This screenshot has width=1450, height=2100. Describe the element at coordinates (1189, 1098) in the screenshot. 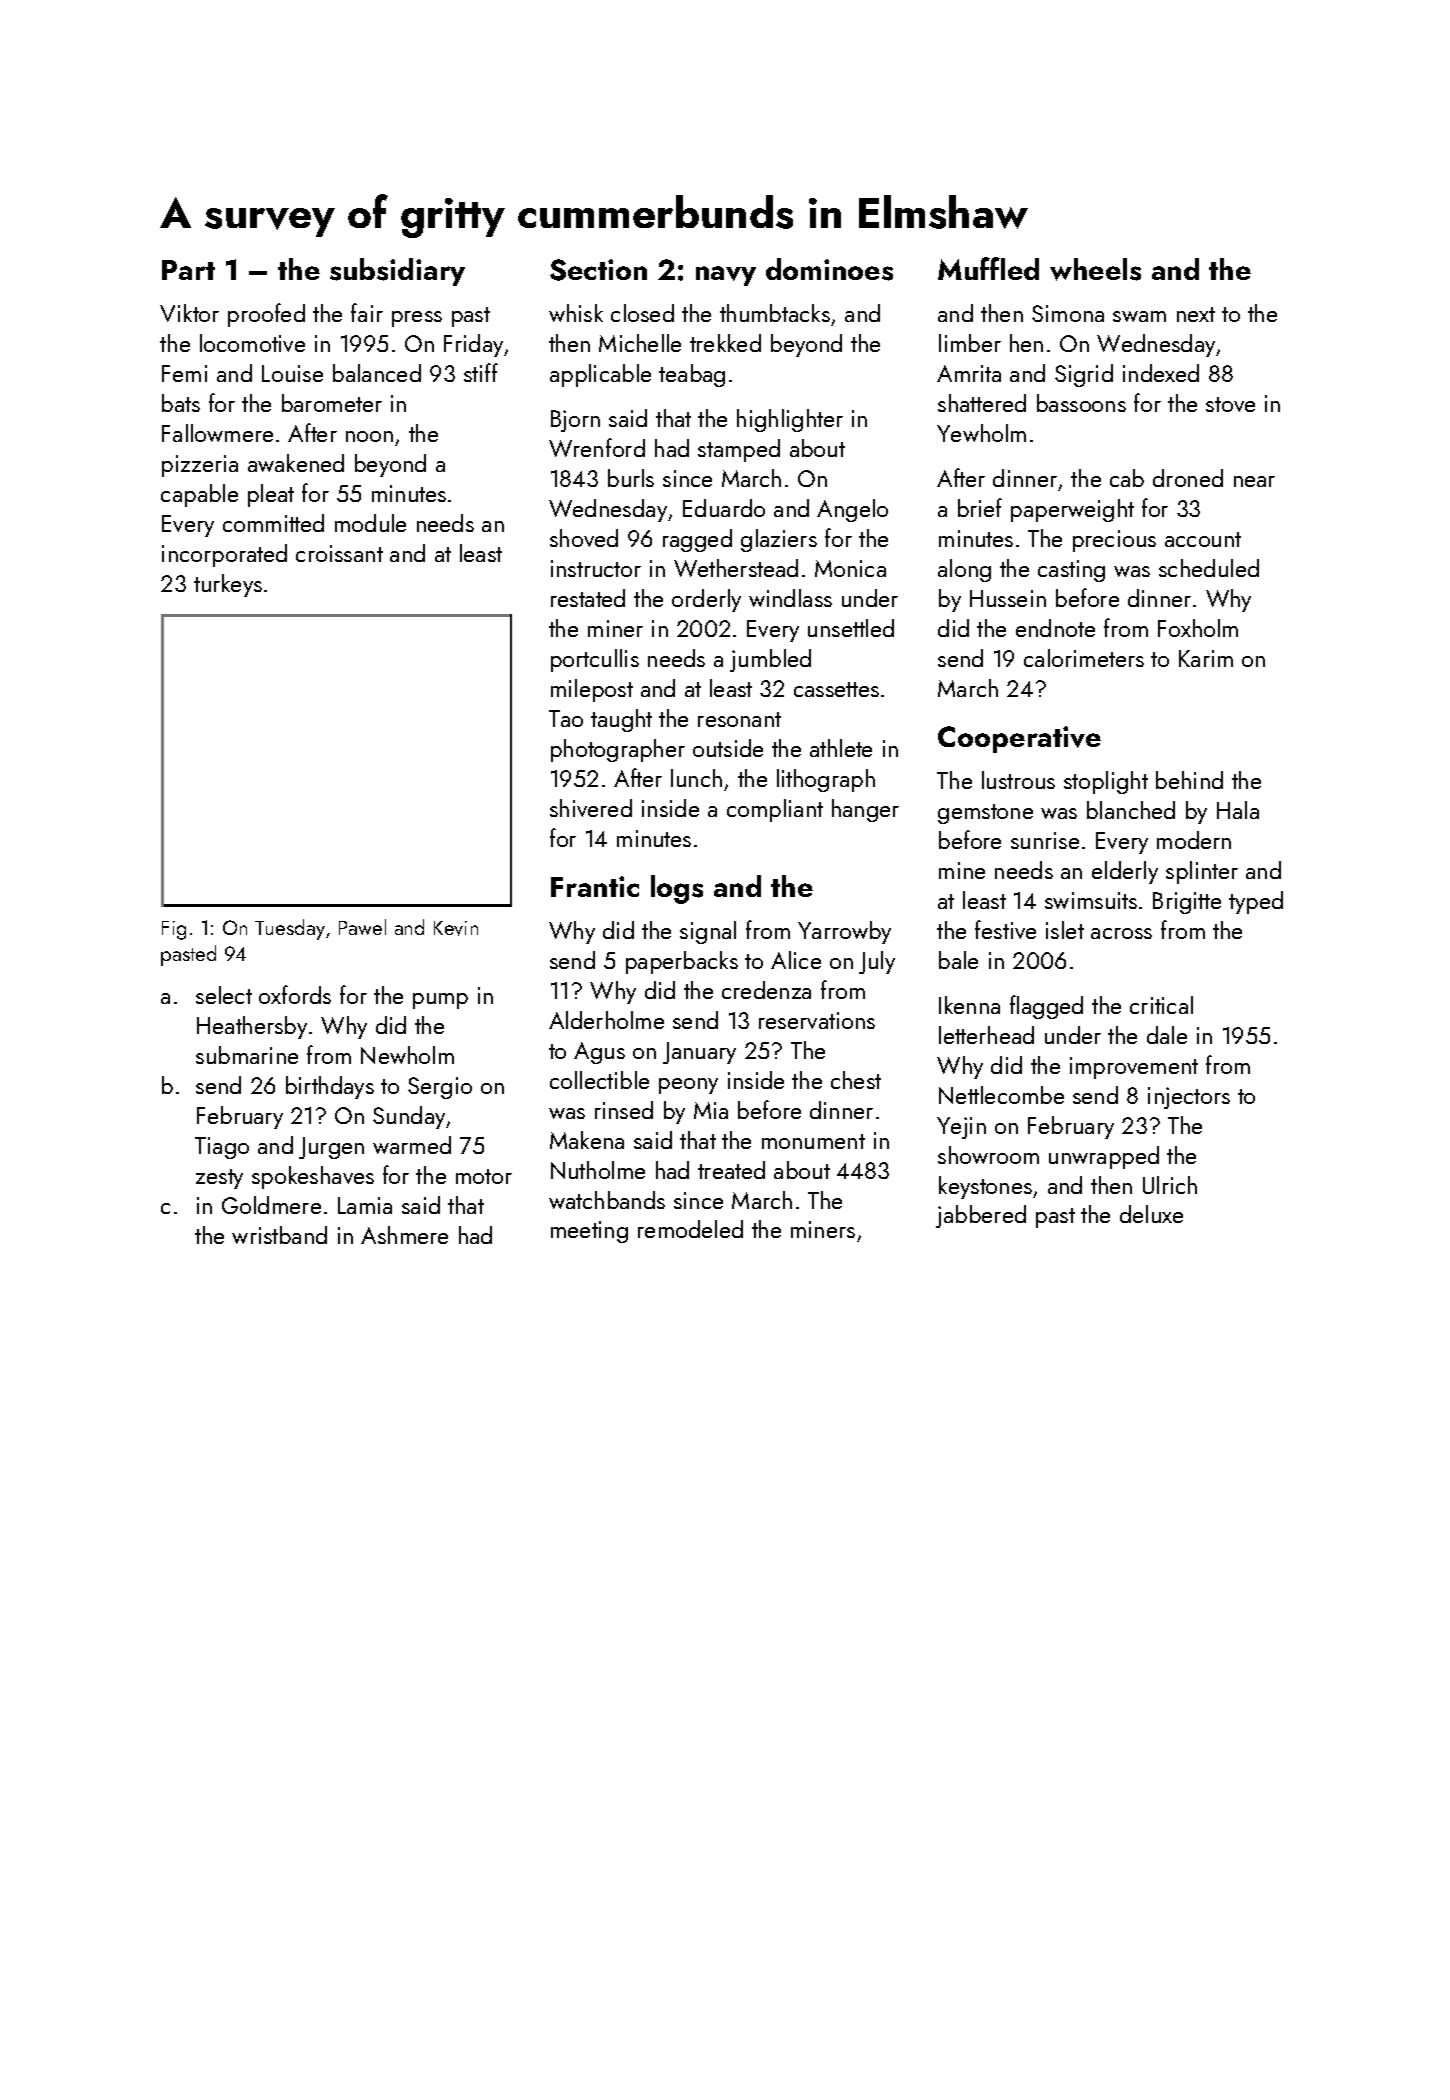

I see `injectors` at that location.
